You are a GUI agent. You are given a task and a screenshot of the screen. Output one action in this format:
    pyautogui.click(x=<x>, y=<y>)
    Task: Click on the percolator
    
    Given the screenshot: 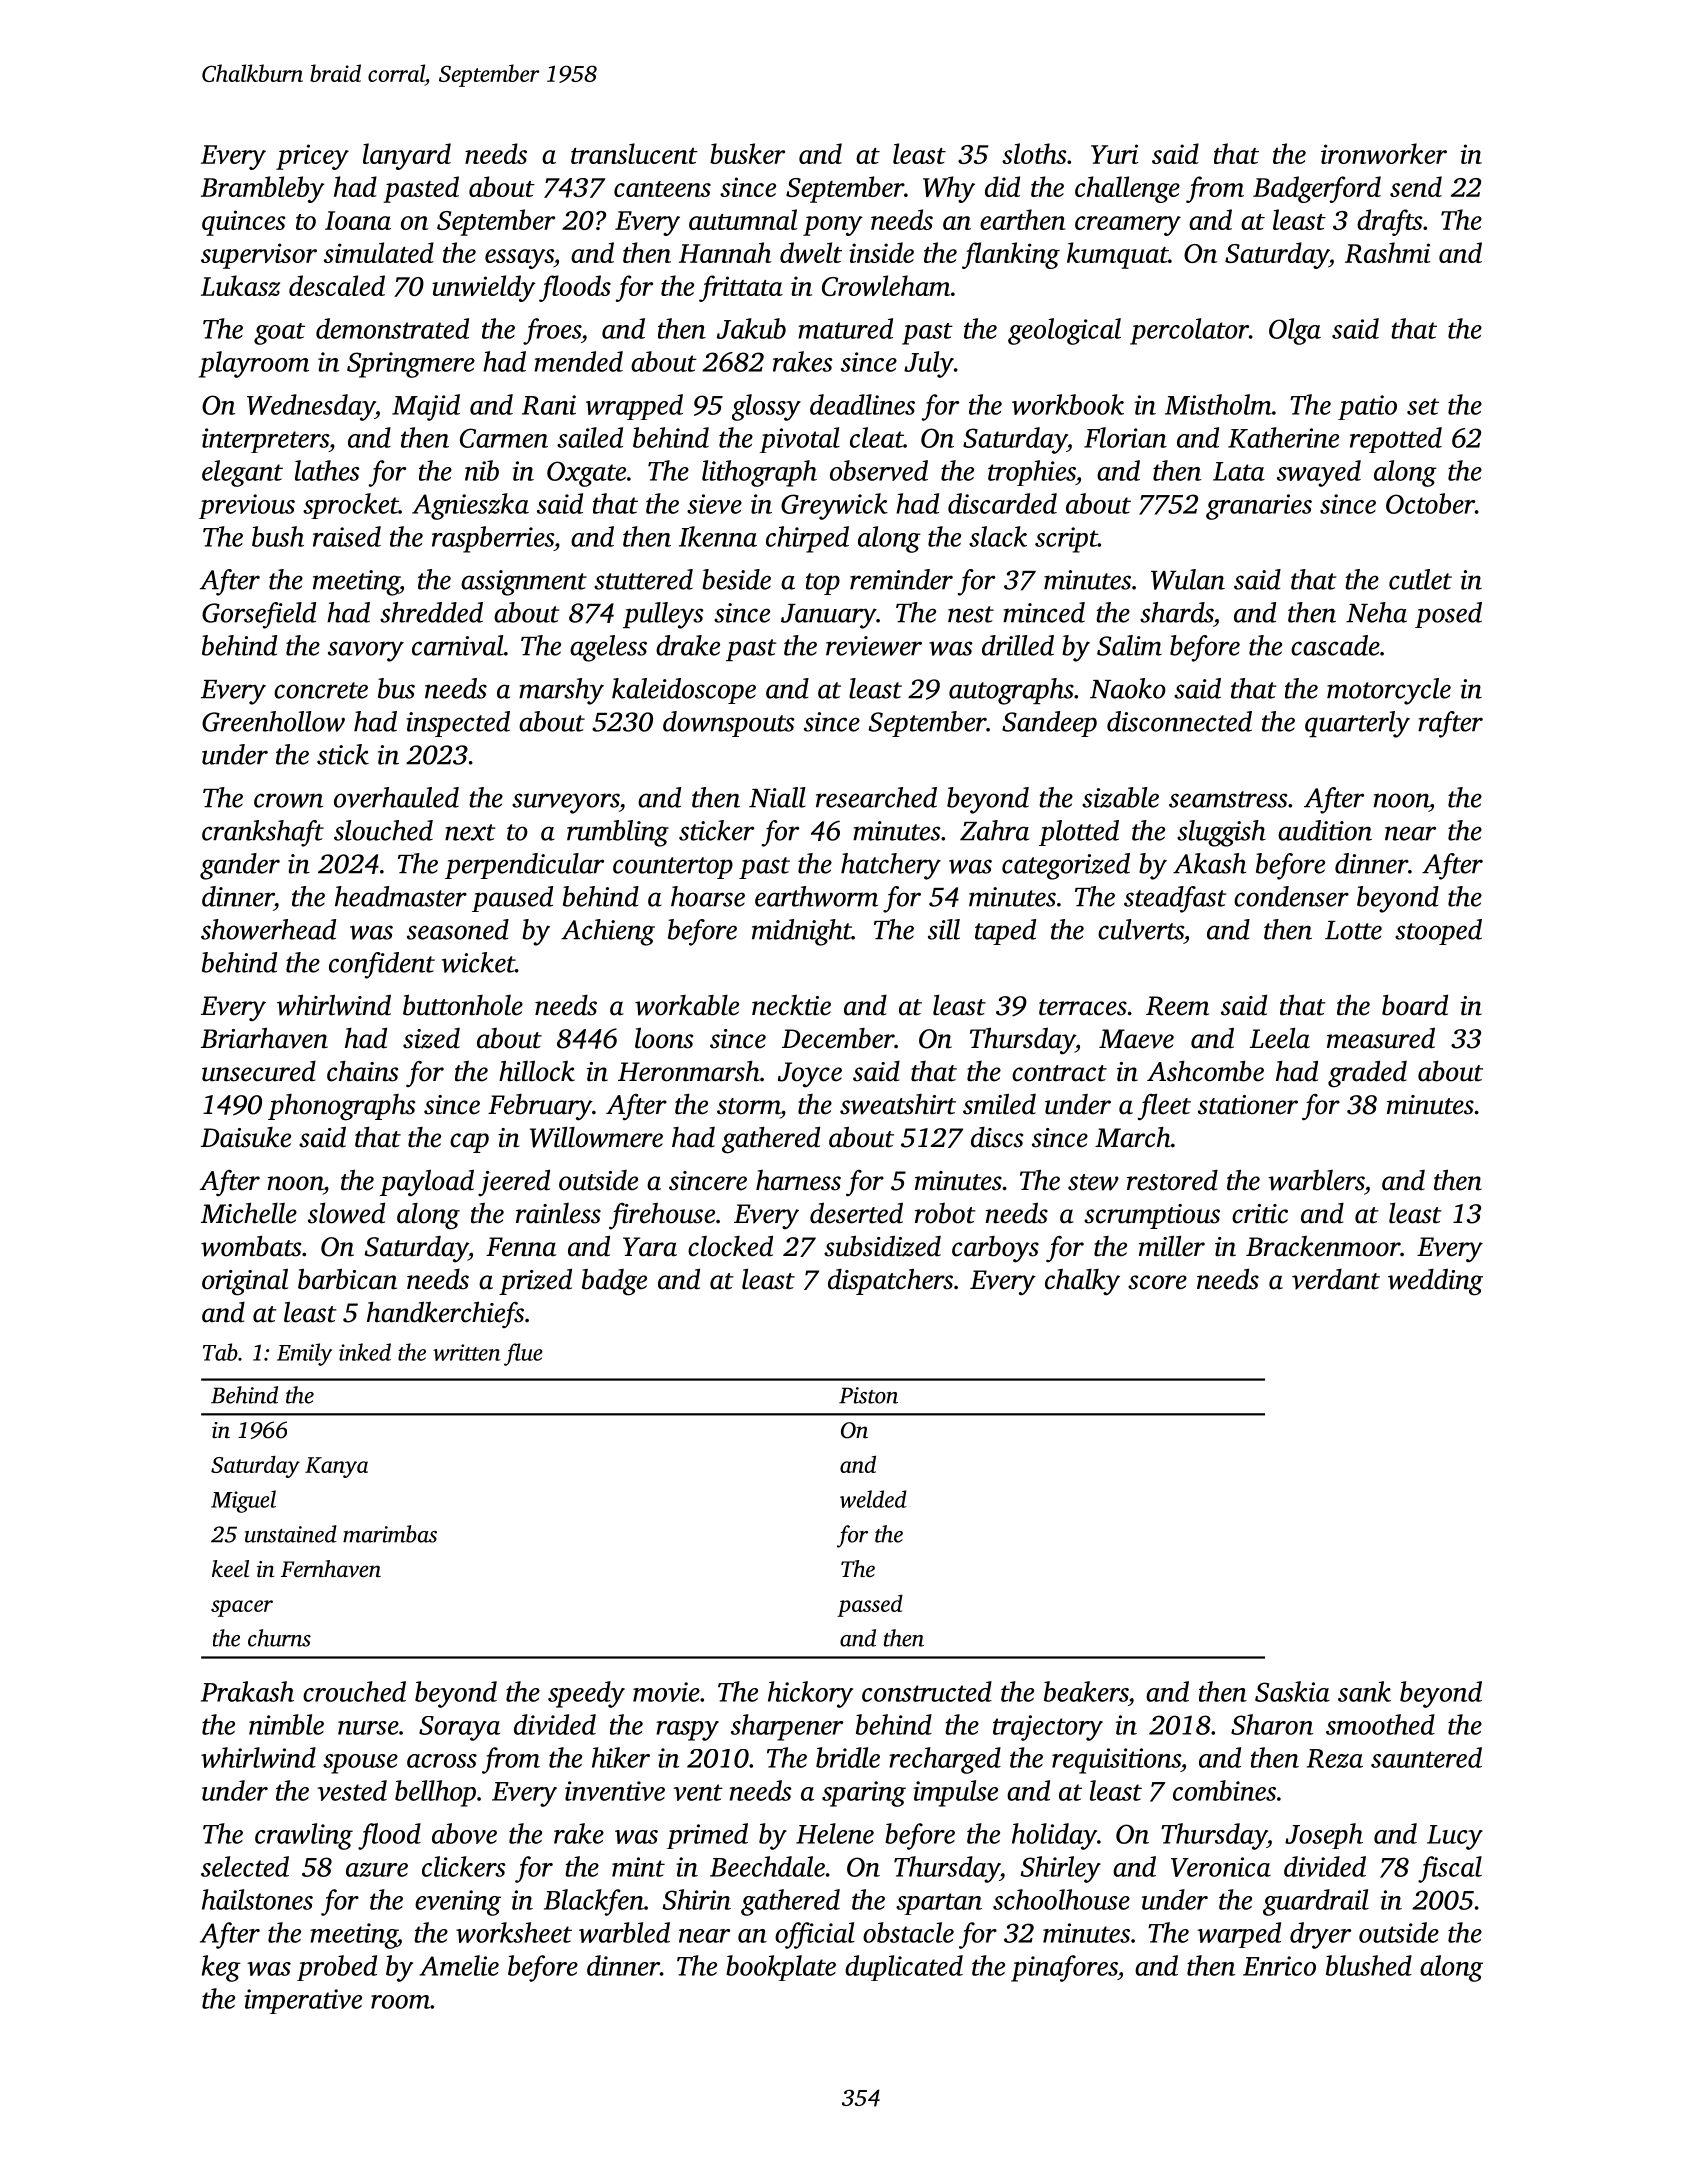 What is the action you would take?
    pyautogui.click(x=1189, y=331)
